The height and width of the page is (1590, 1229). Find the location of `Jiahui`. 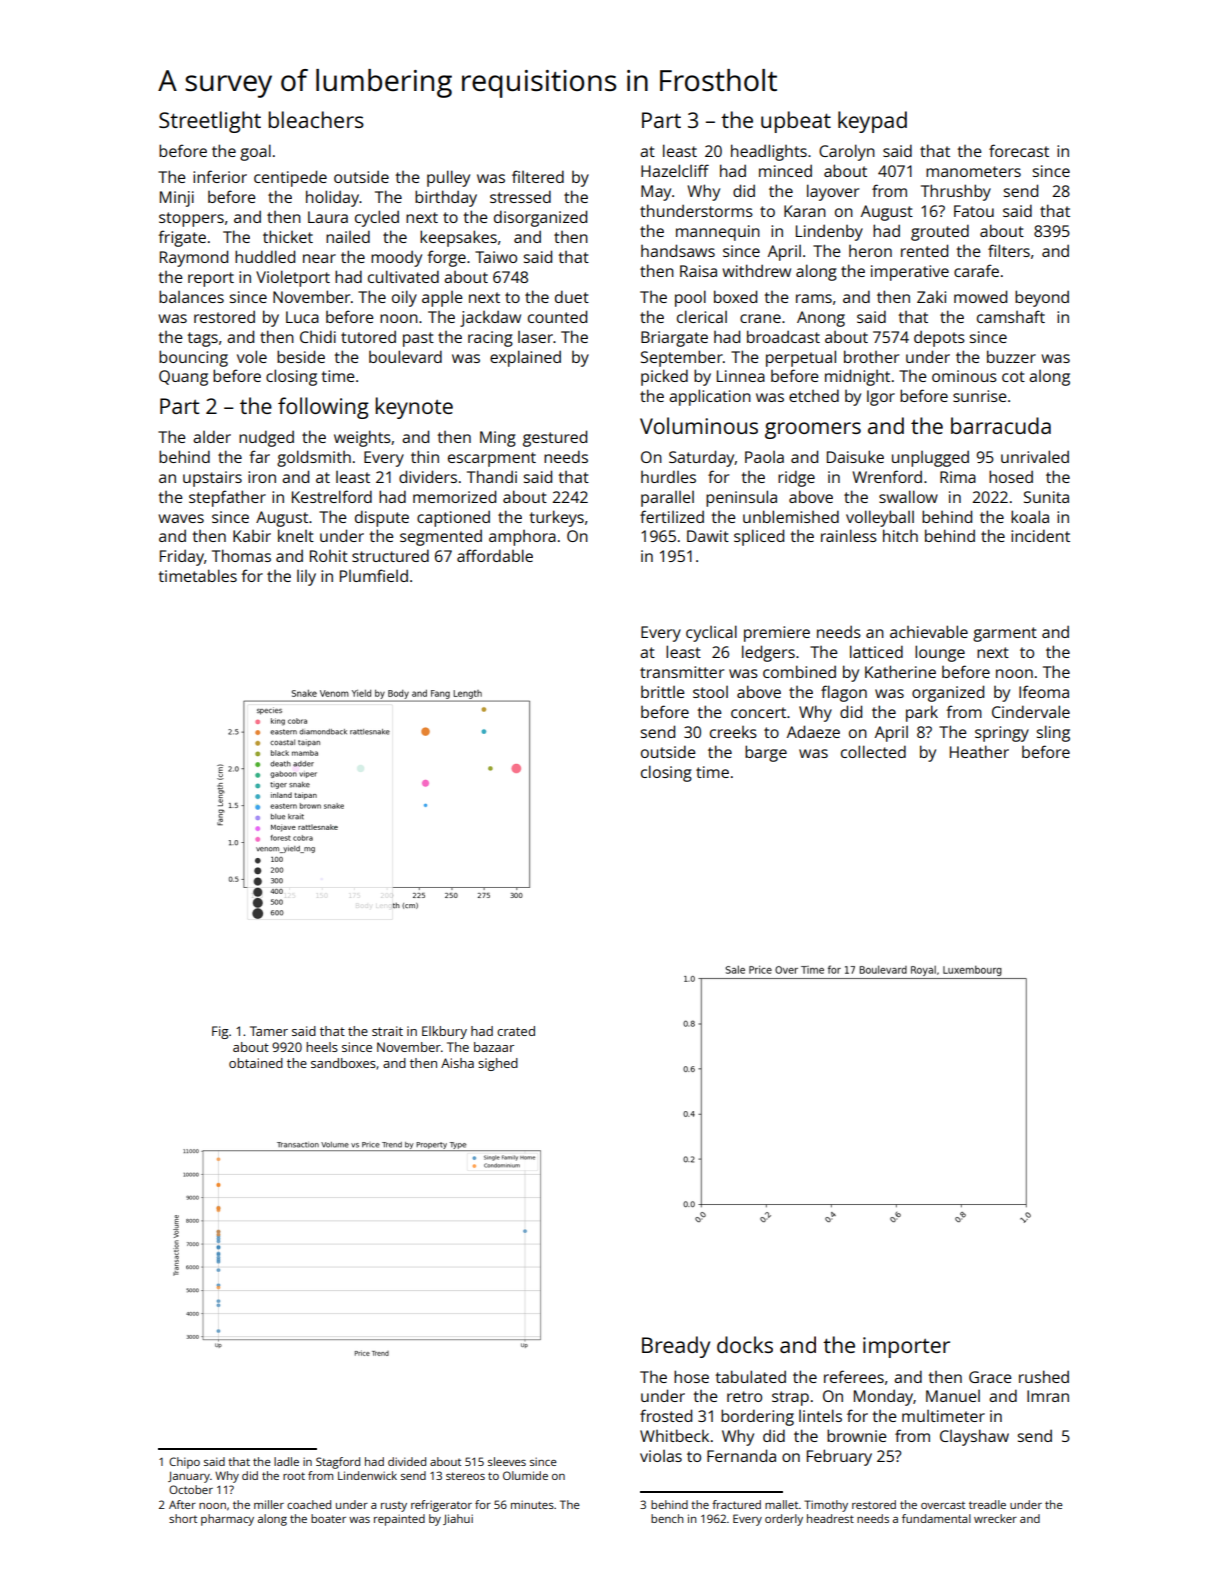

Jiahui is located at coordinates (458, 1519).
